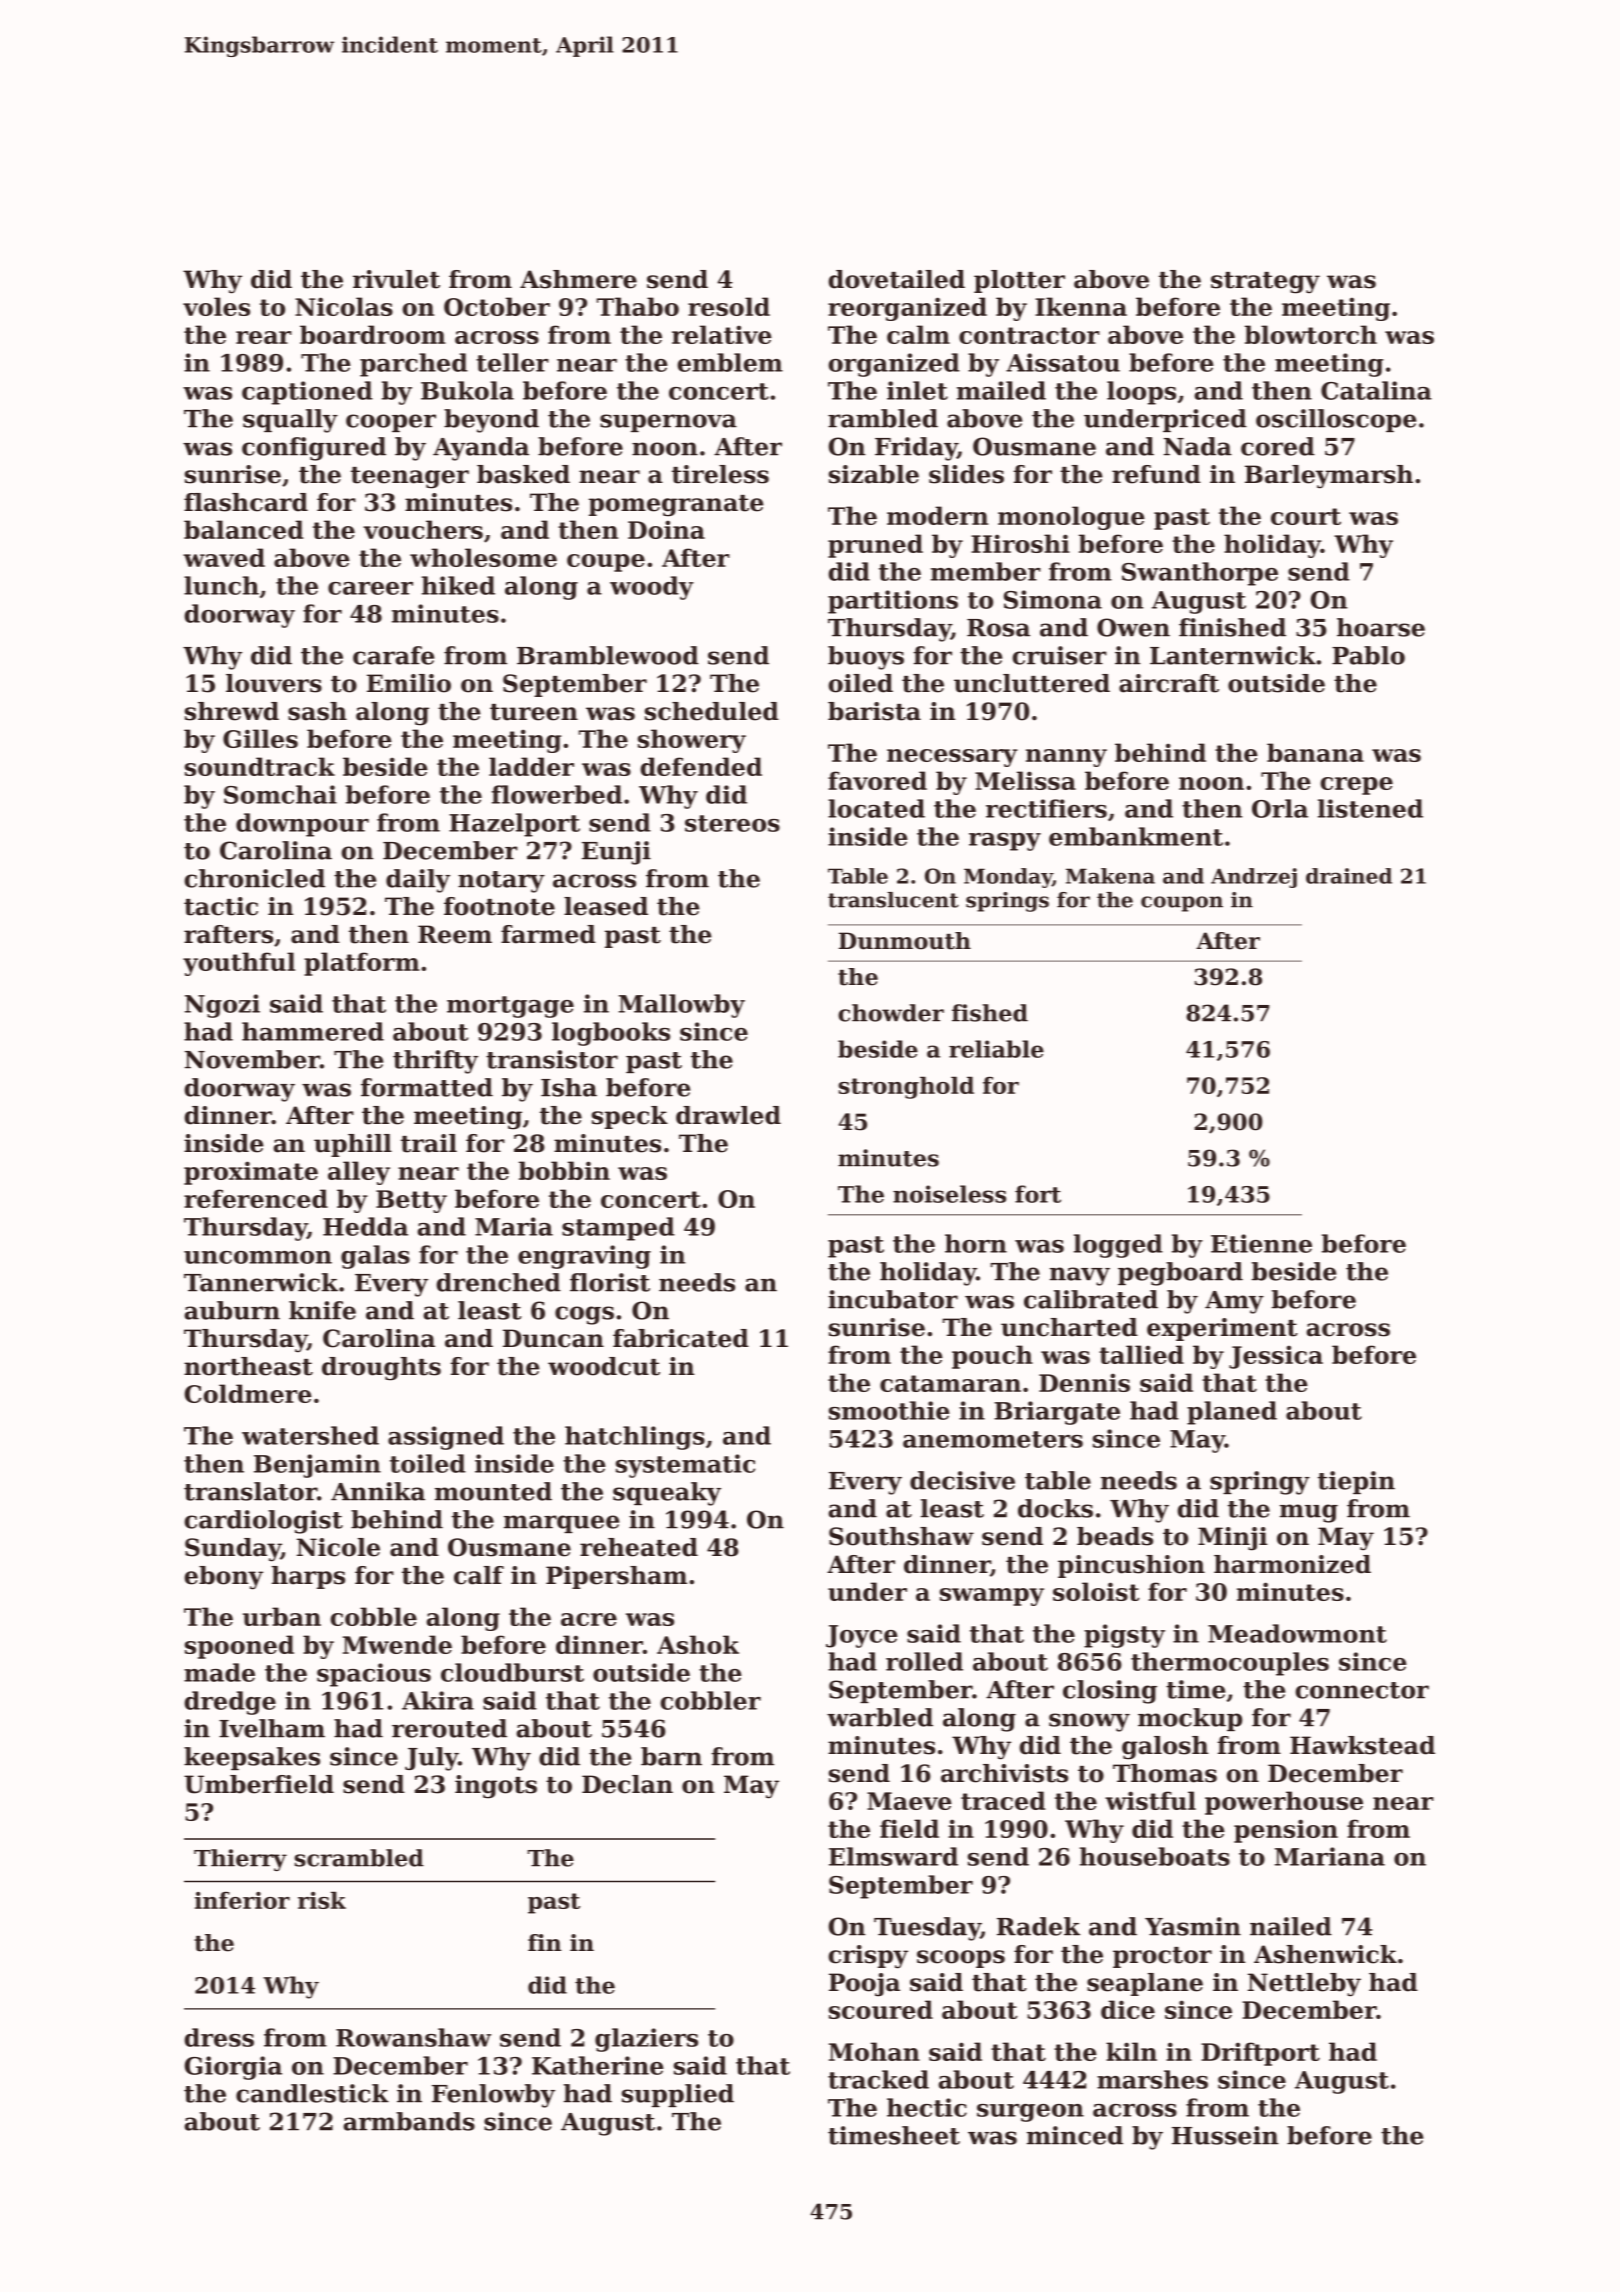 The image size is (1620, 2292). I want to click on mailed, so click(1001, 390).
